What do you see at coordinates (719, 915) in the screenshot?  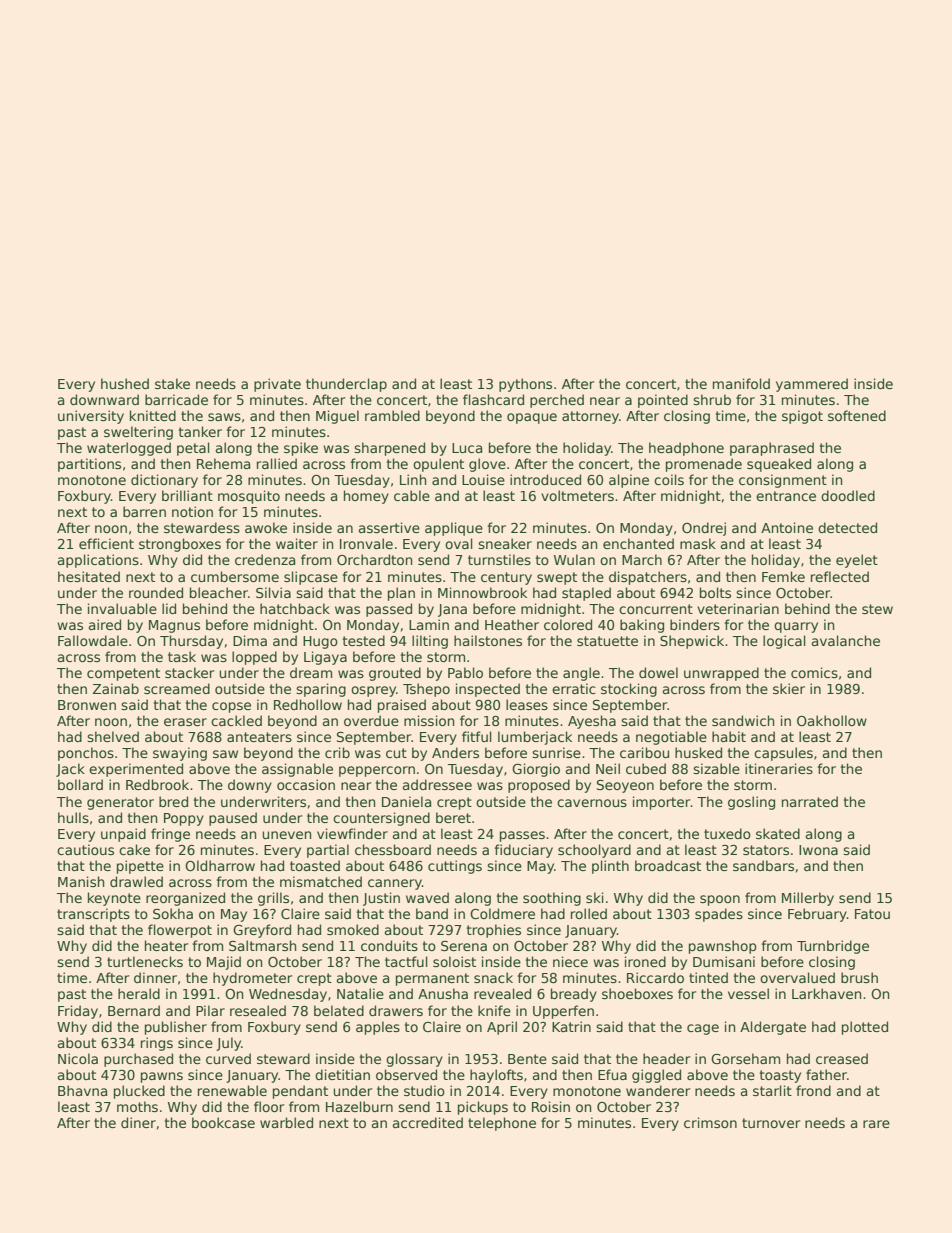 I see `spades` at bounding box center [719, 915].
